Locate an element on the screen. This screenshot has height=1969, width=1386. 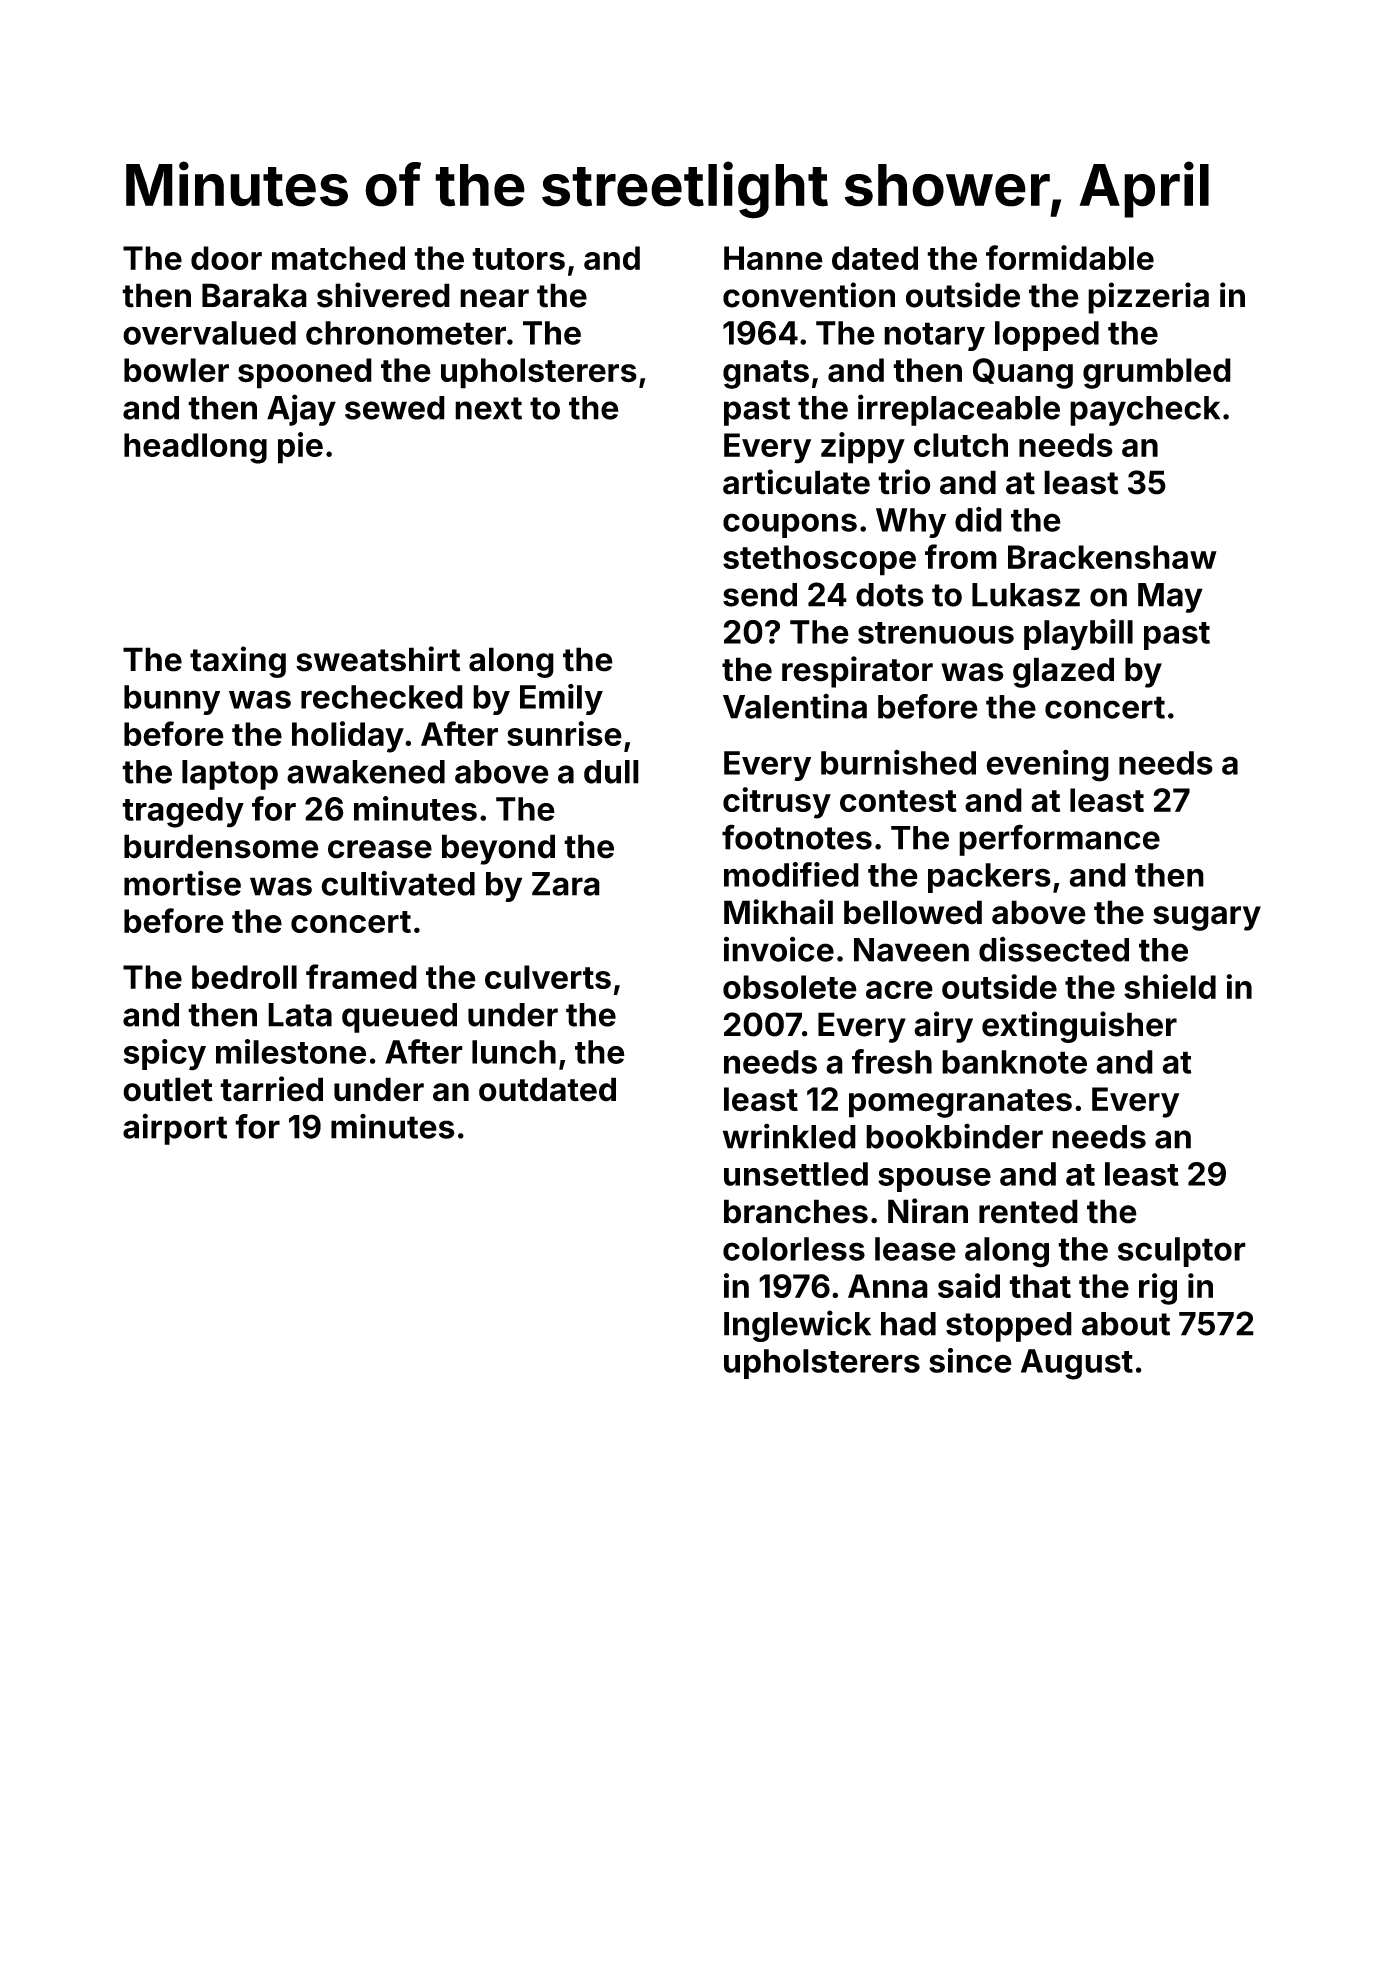
tutors is located at coordinates (518, 259).
